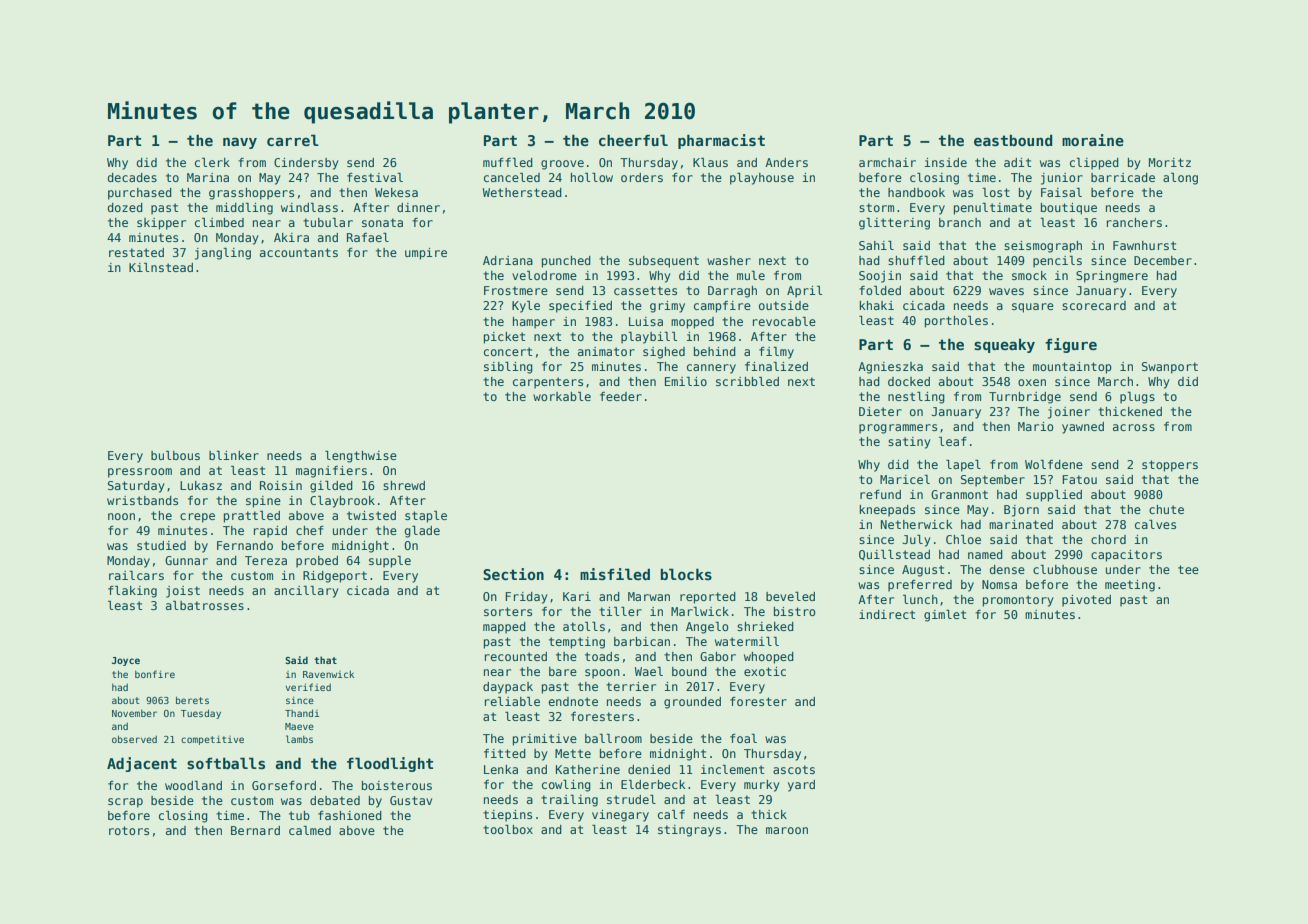  I want to click on grounded, so click(692, 703).
